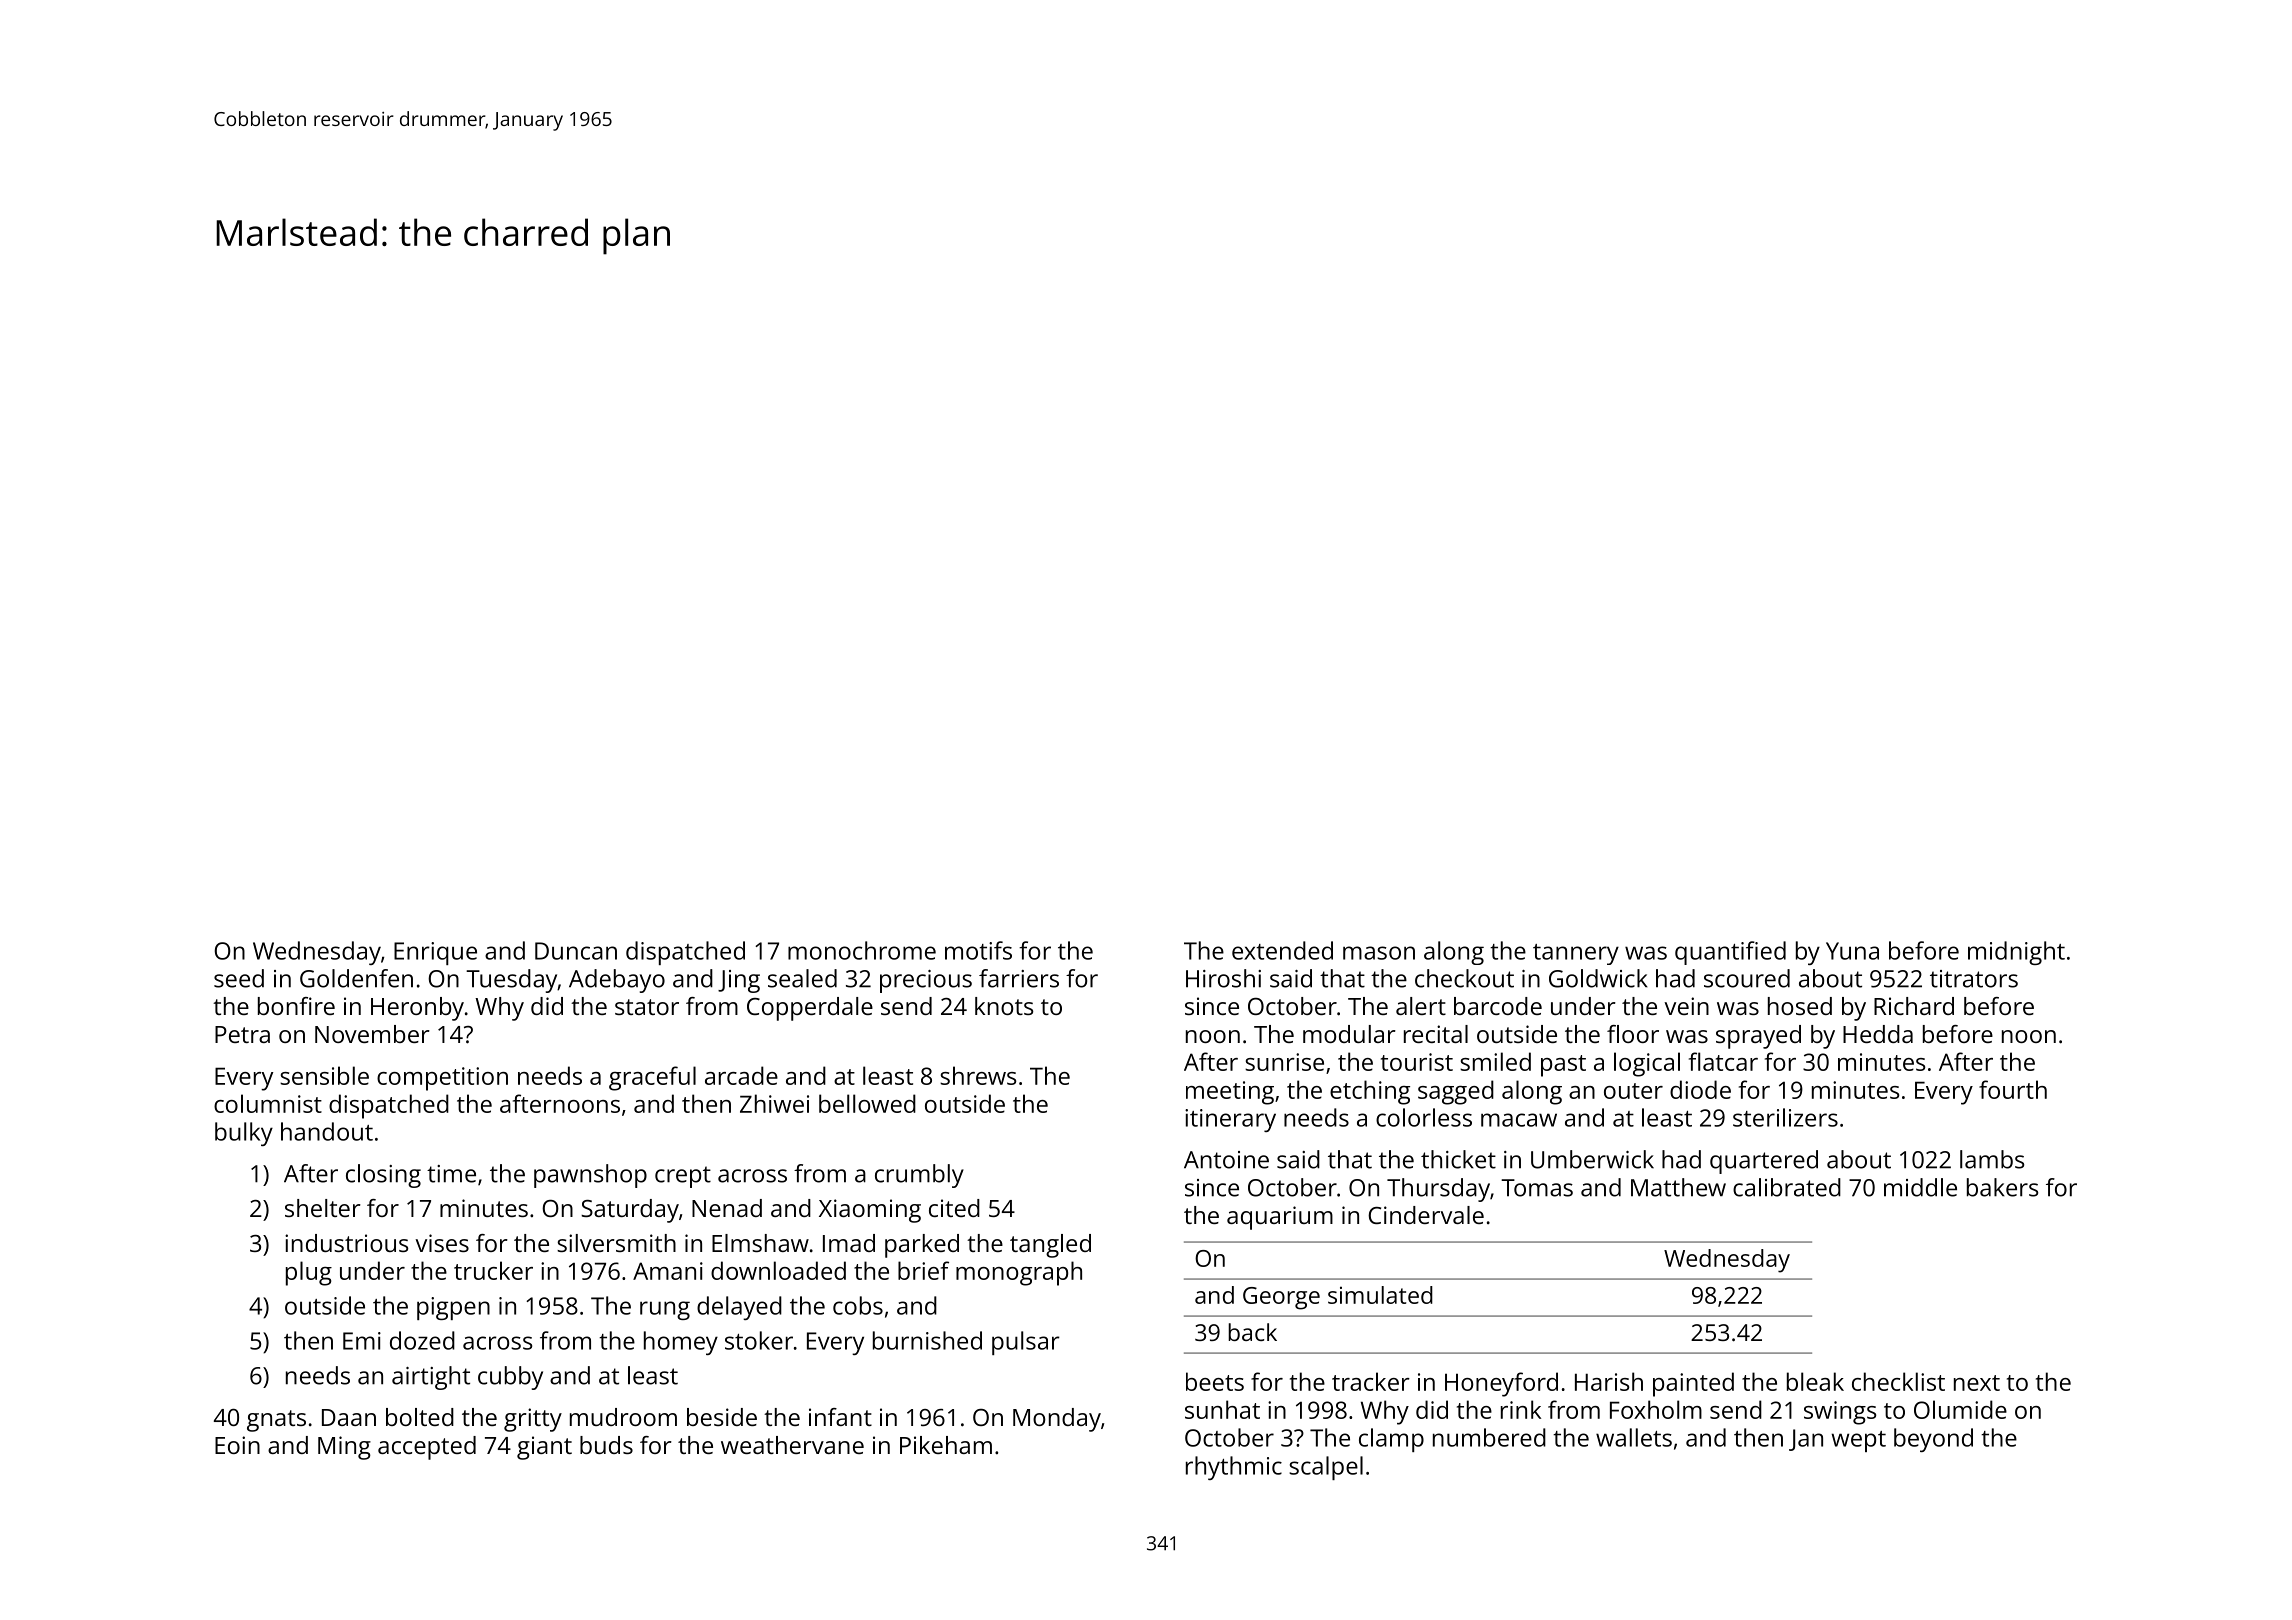 The image size is (2292, 1620). Describe the element at coordinates (1974, 979) in the screenshot. I see `titrators` at that location.
